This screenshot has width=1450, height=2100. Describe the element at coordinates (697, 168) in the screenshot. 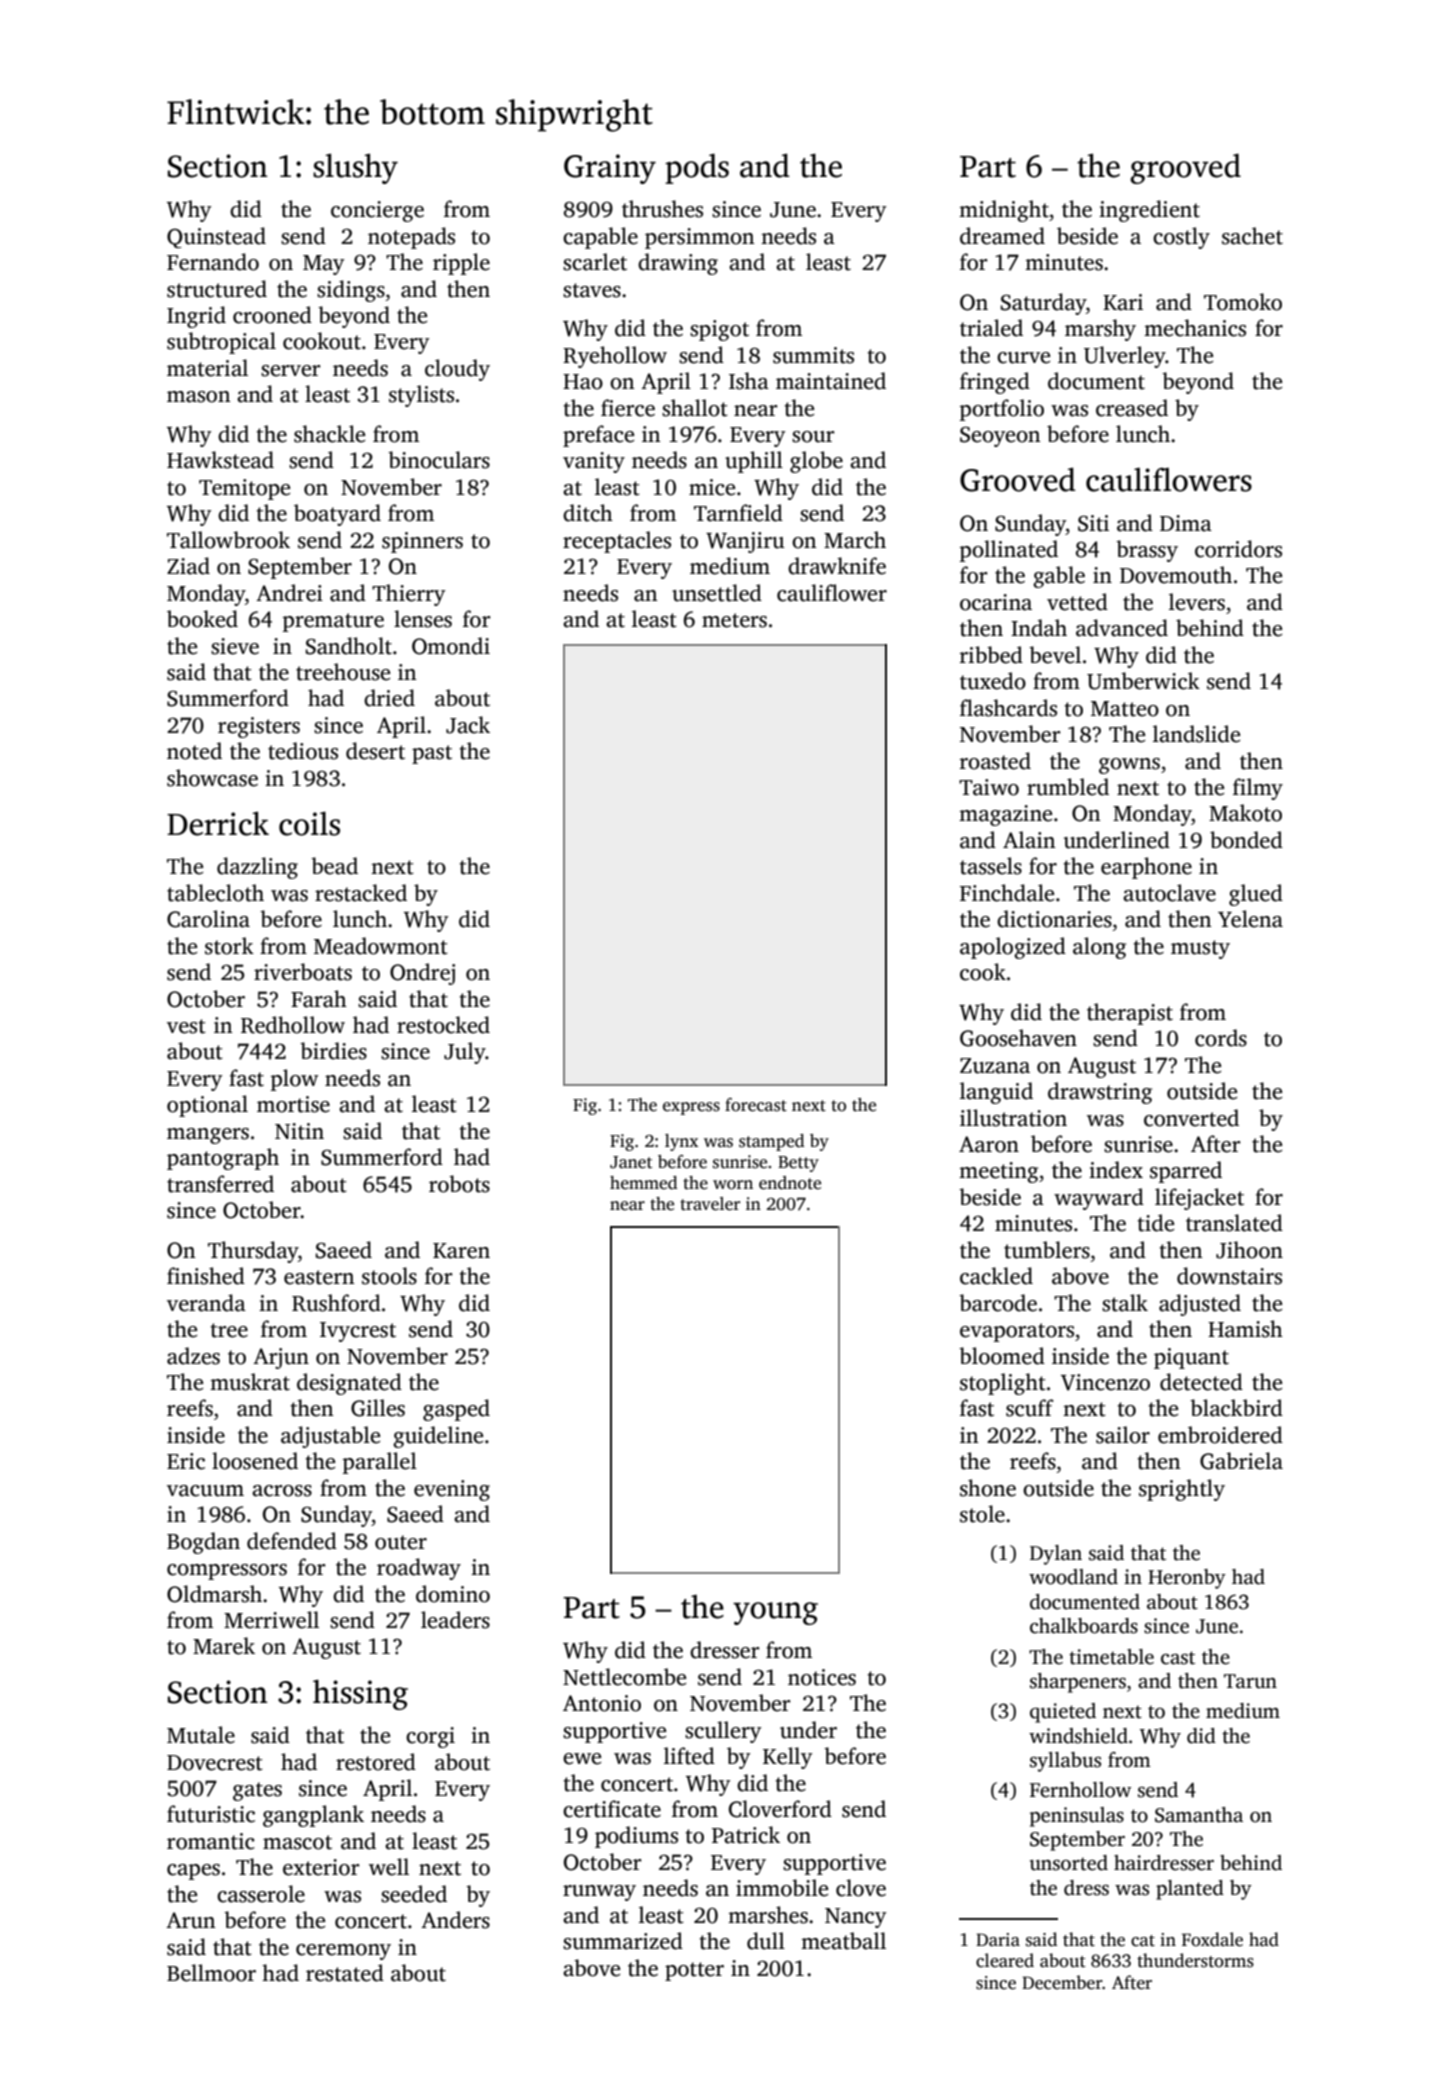

I see `pods` at that location.
